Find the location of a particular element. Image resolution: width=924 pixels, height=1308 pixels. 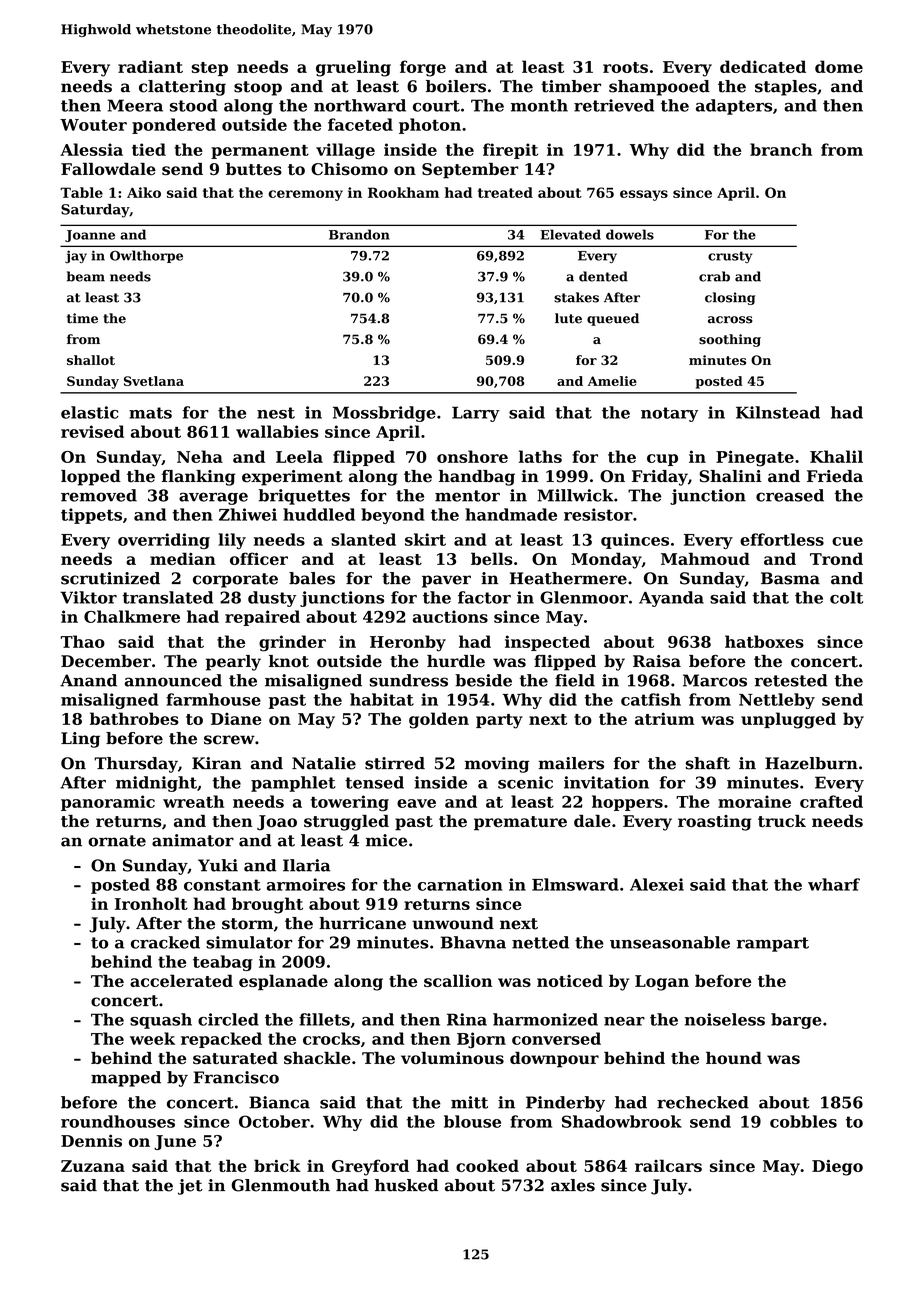

Larry is located at coordinates (476, 414).
